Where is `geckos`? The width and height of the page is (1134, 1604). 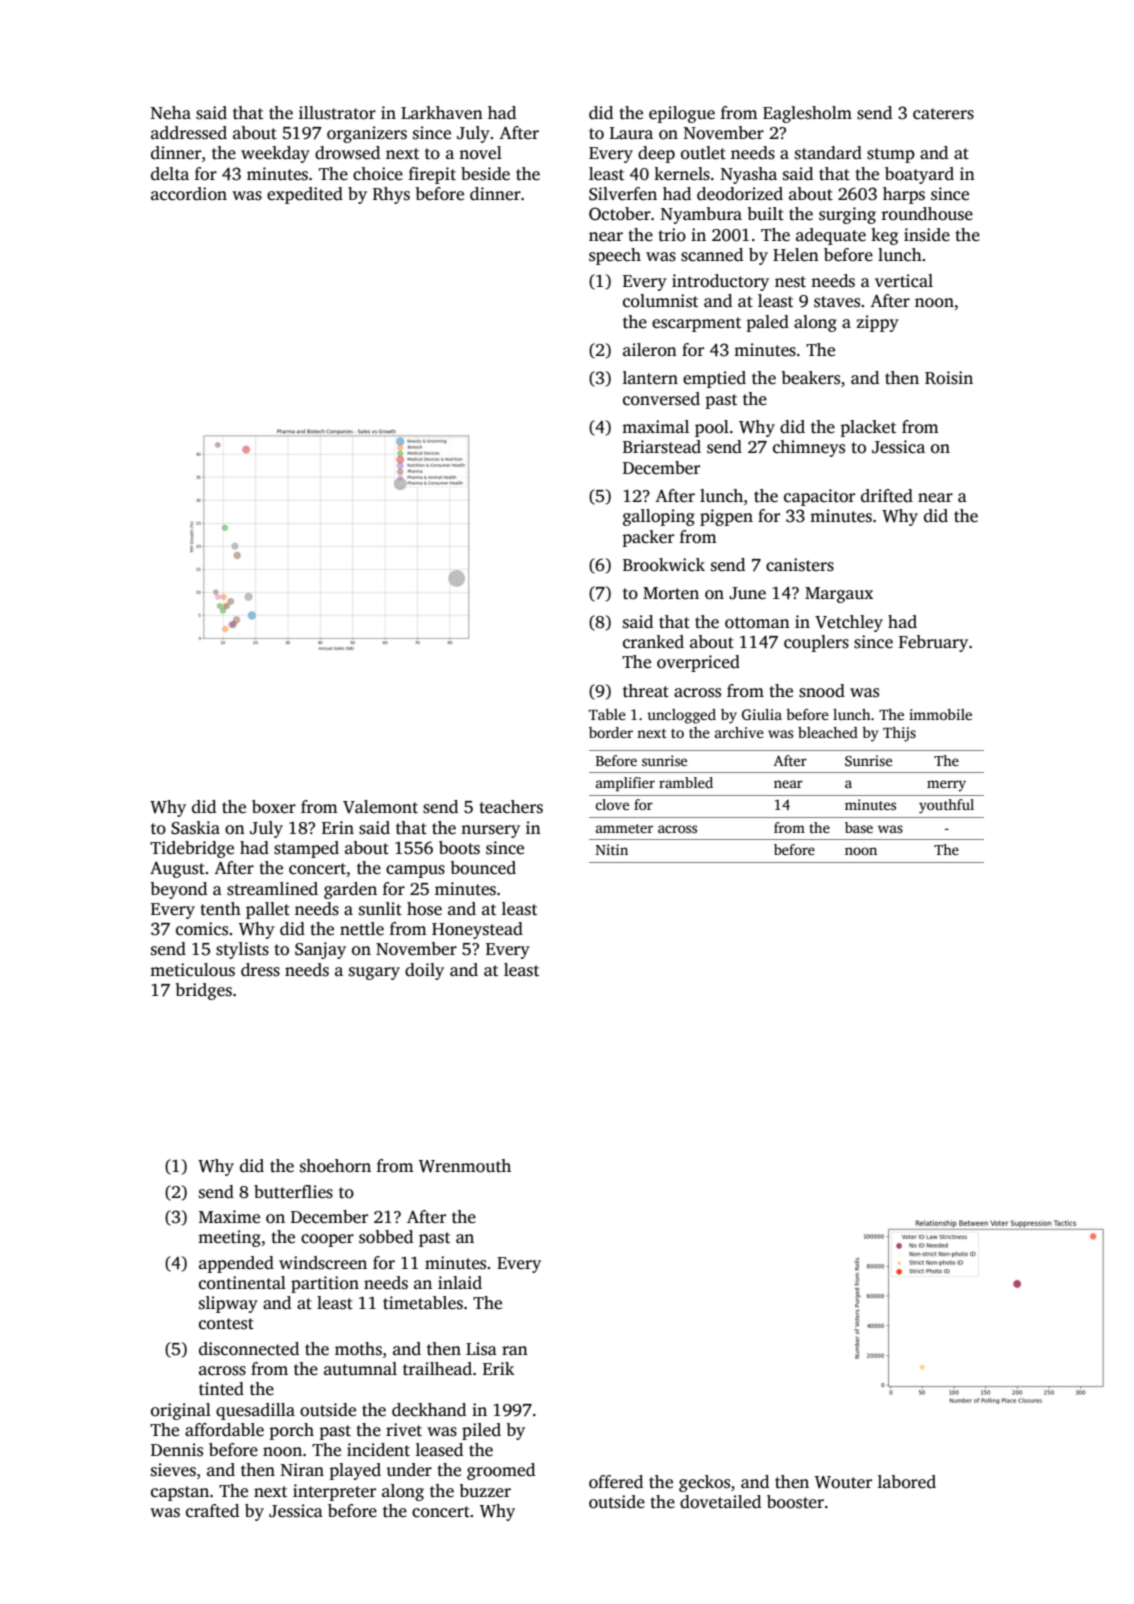
geckos is located at coordinates (704, 1483).
